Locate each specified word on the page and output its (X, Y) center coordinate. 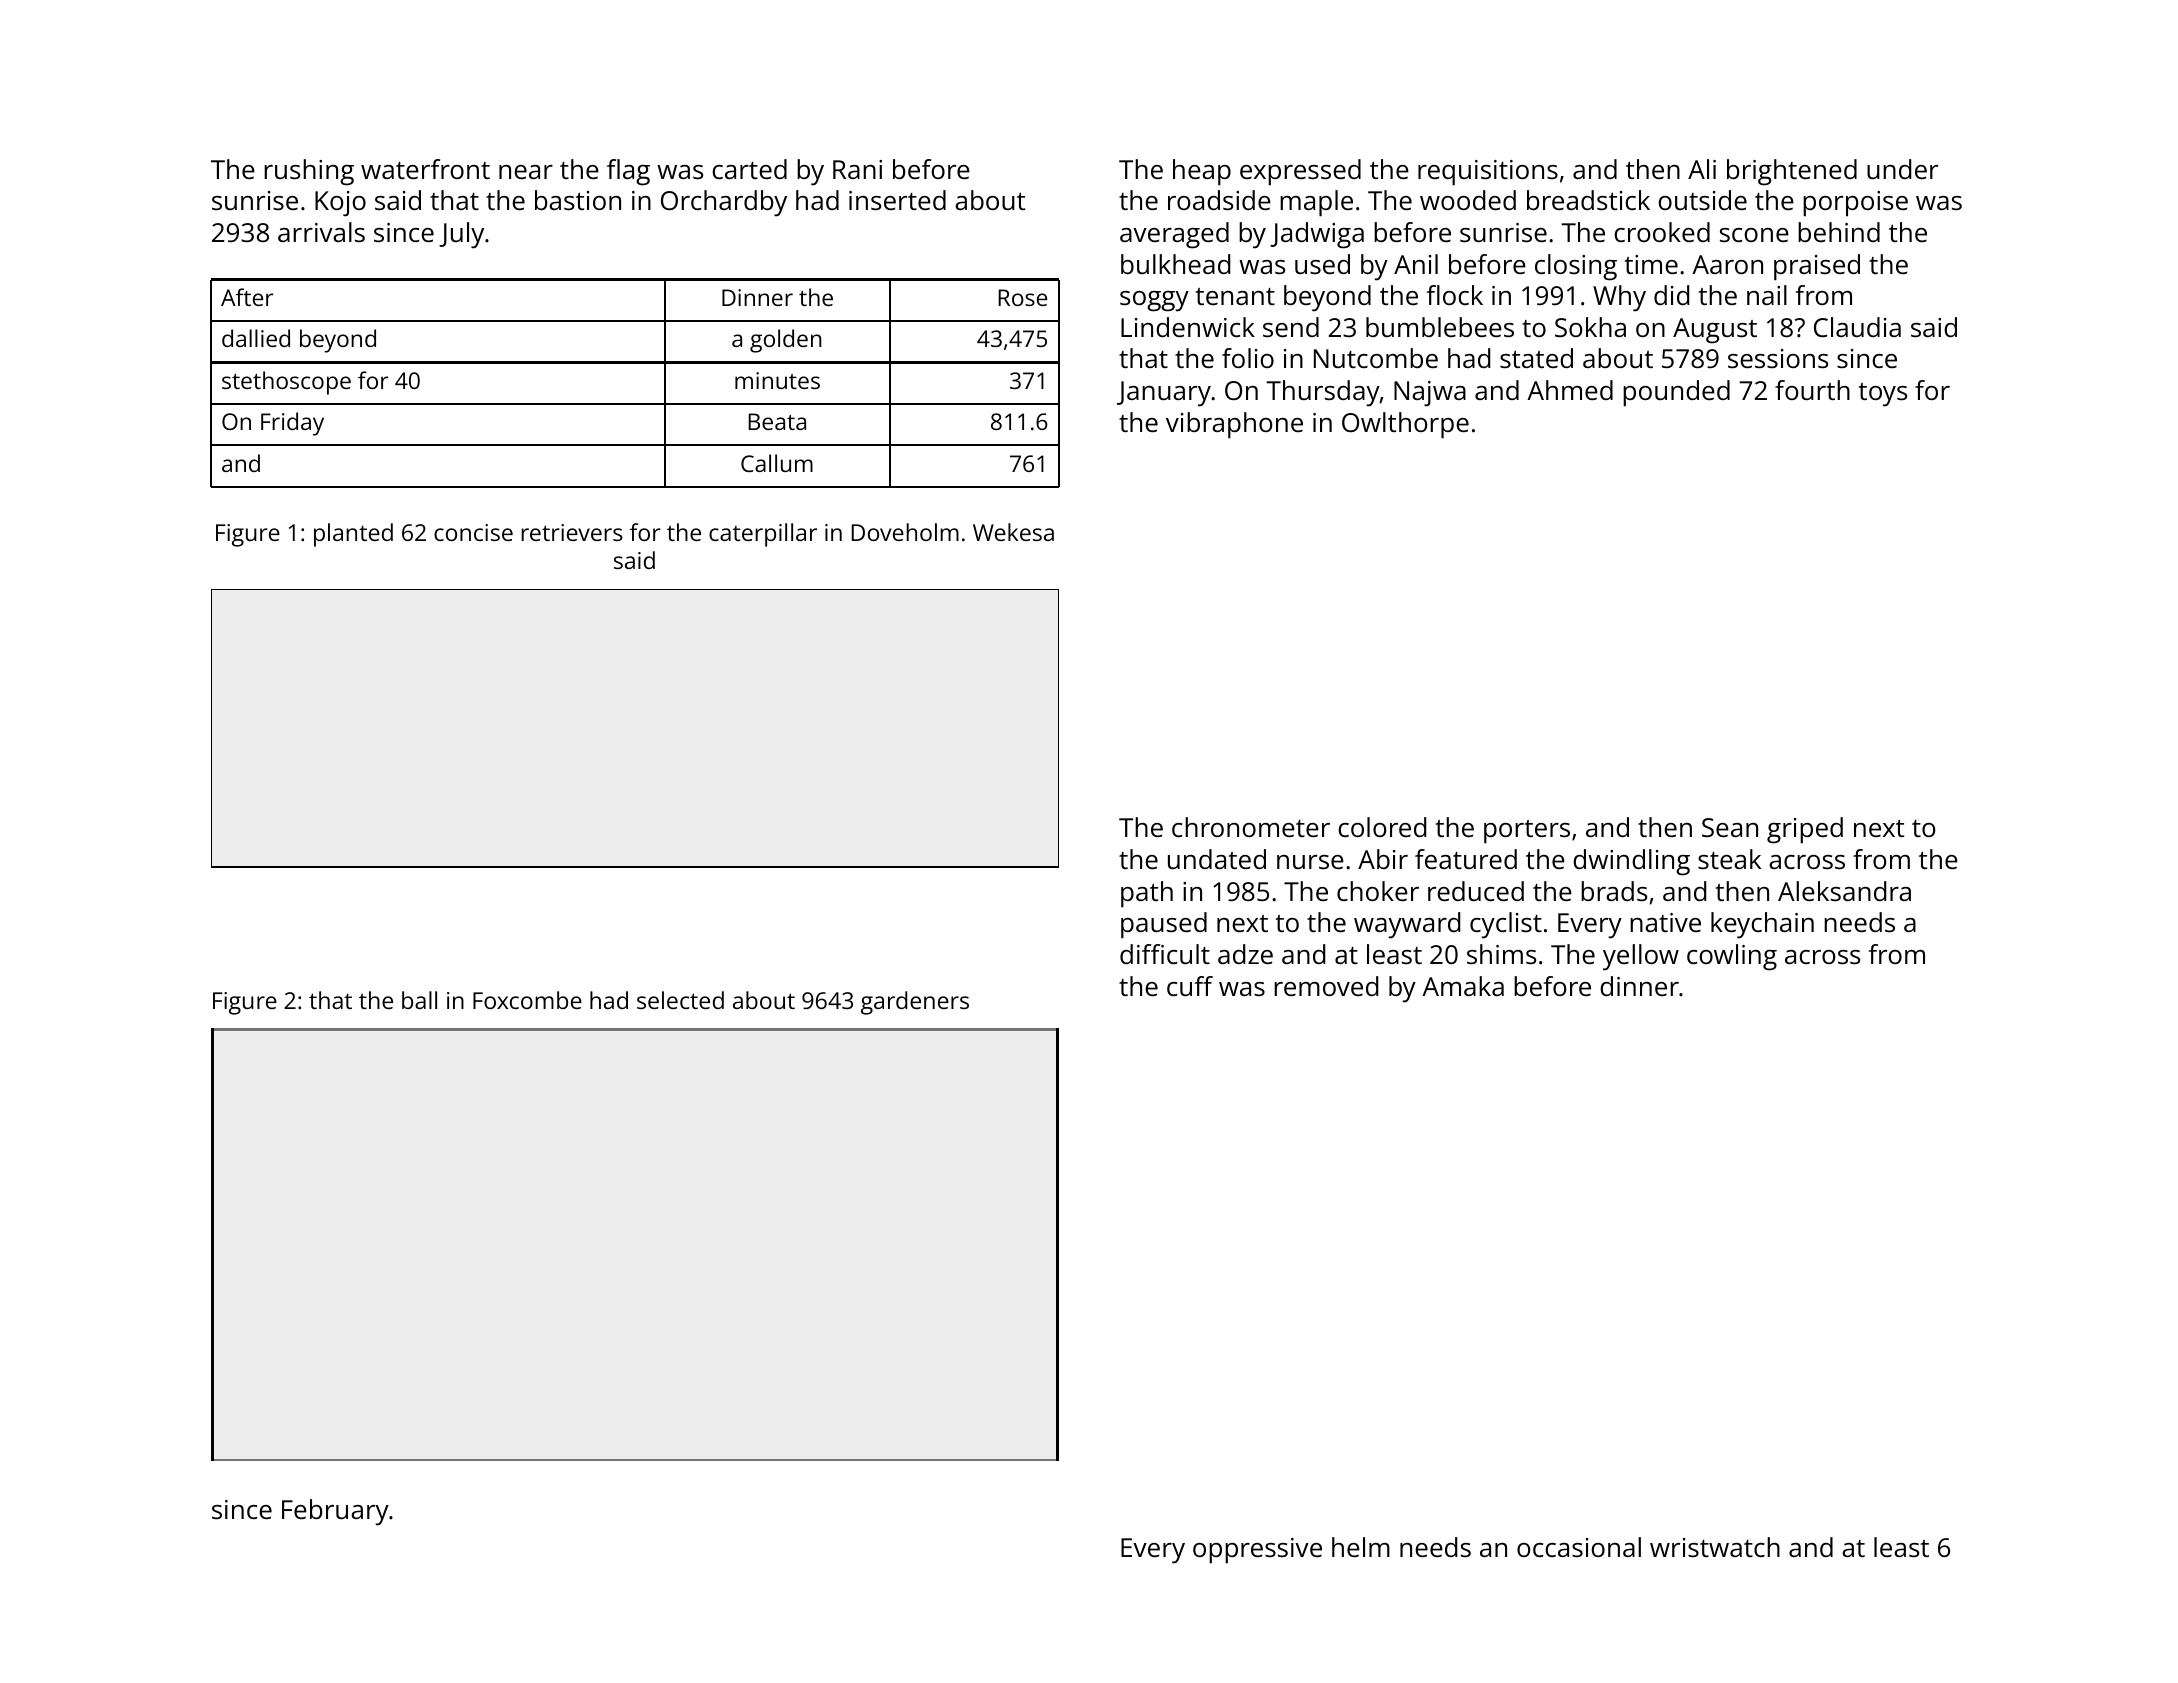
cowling (1732, 957)
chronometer (1251, 827)
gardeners (915, 1003)
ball (419, 1000)
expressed (1300, 172)
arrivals (321, 232)
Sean (1730, 827)
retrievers (572, 532)
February (335, 1512)
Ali (1702, 169)
